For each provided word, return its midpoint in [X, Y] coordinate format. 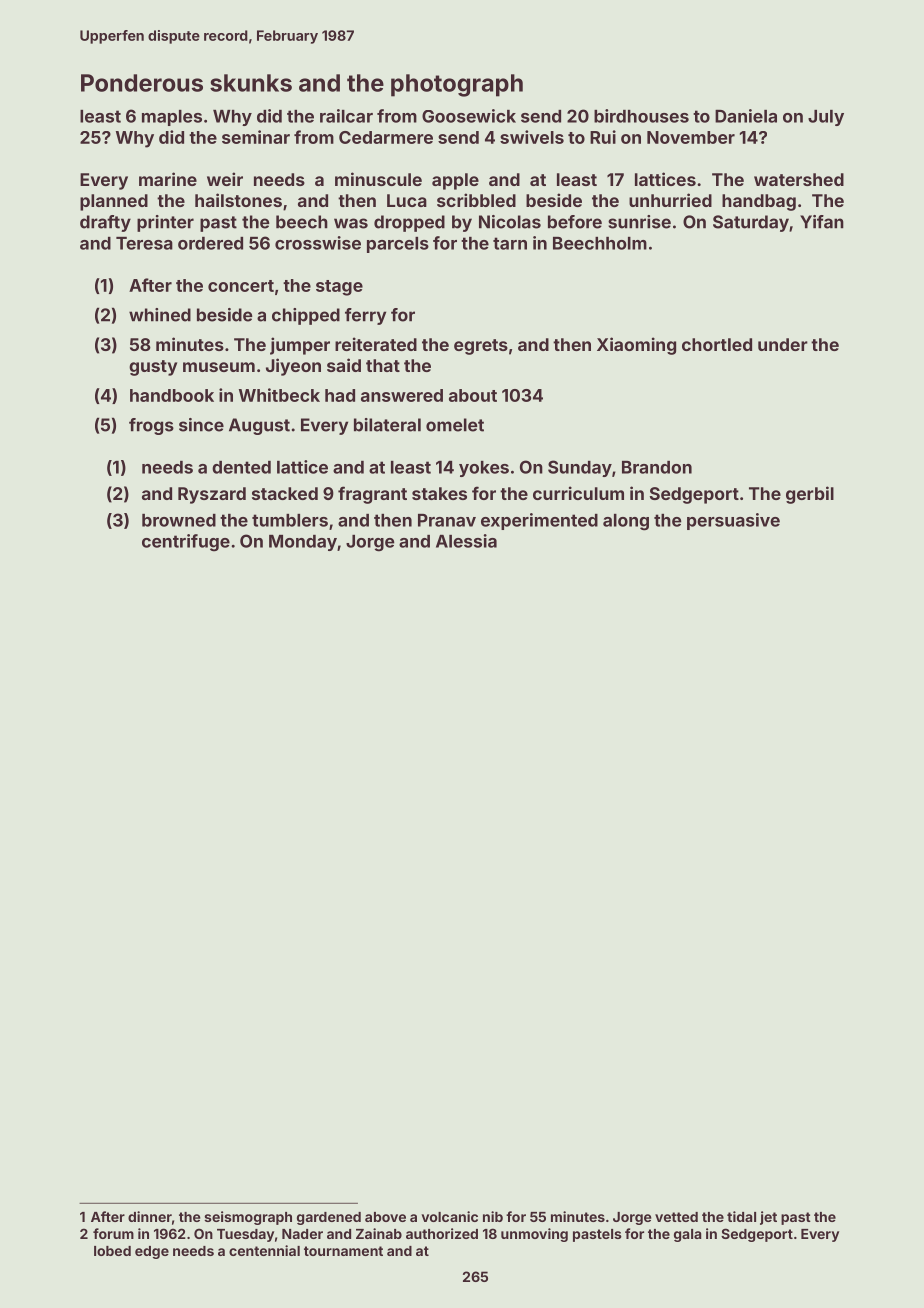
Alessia [466, 541]
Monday [303, 543]
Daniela [746, 116]
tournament [343, 1251]
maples [172, 118]
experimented [539, 521]
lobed [112, 1251]
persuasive [733, 521]
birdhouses [641, 116]
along [626, 522]
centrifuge [186, 543]
